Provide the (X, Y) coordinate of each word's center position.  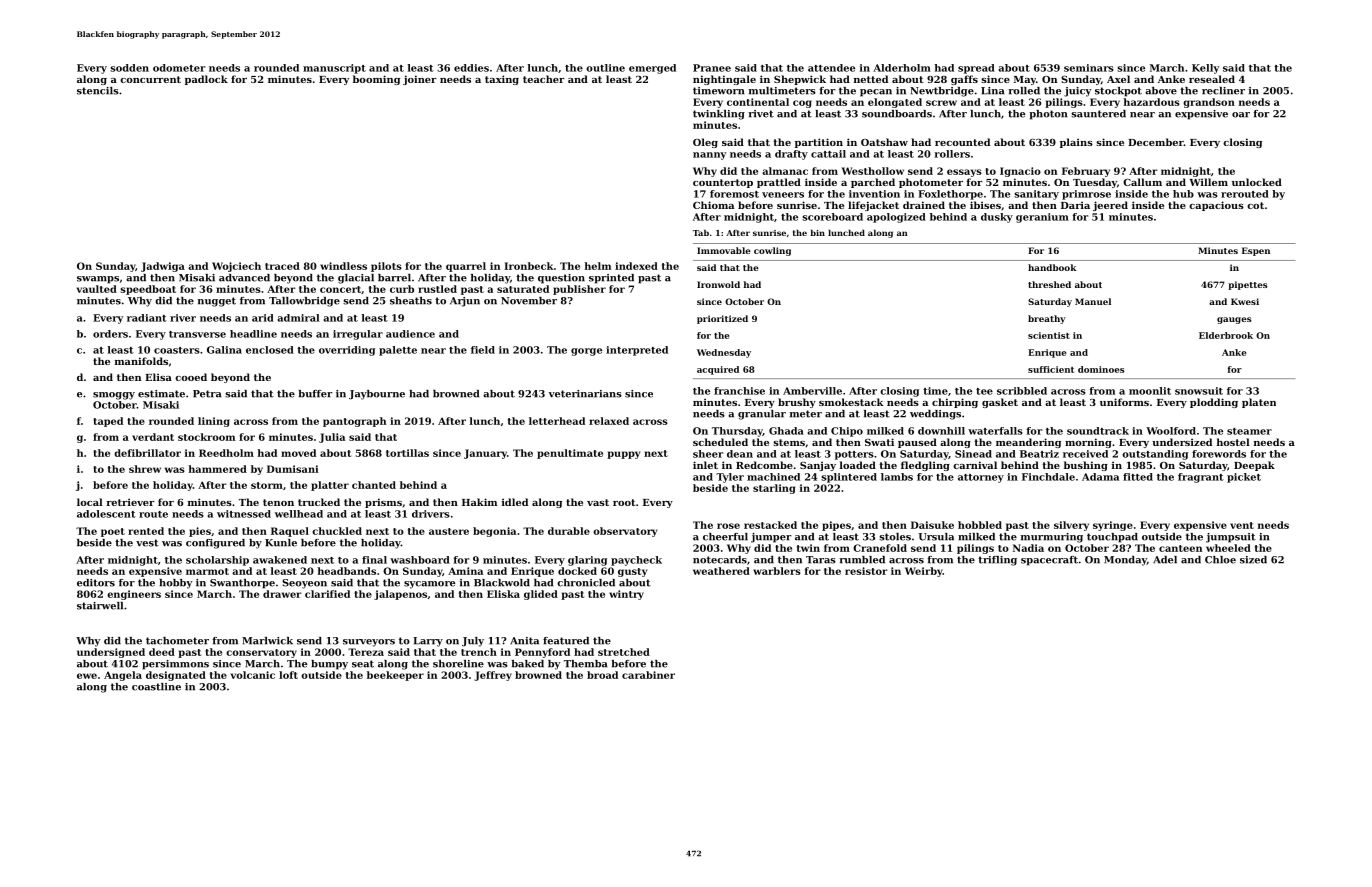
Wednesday (724, 353)
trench (479, 652)
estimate (161, 394)
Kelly (1206, 69)
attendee (831, 68)
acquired (718, 370)
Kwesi (1245, 301)
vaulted (97, 289)
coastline (156, 687)
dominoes (1101, 369)
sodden (129, 68)
